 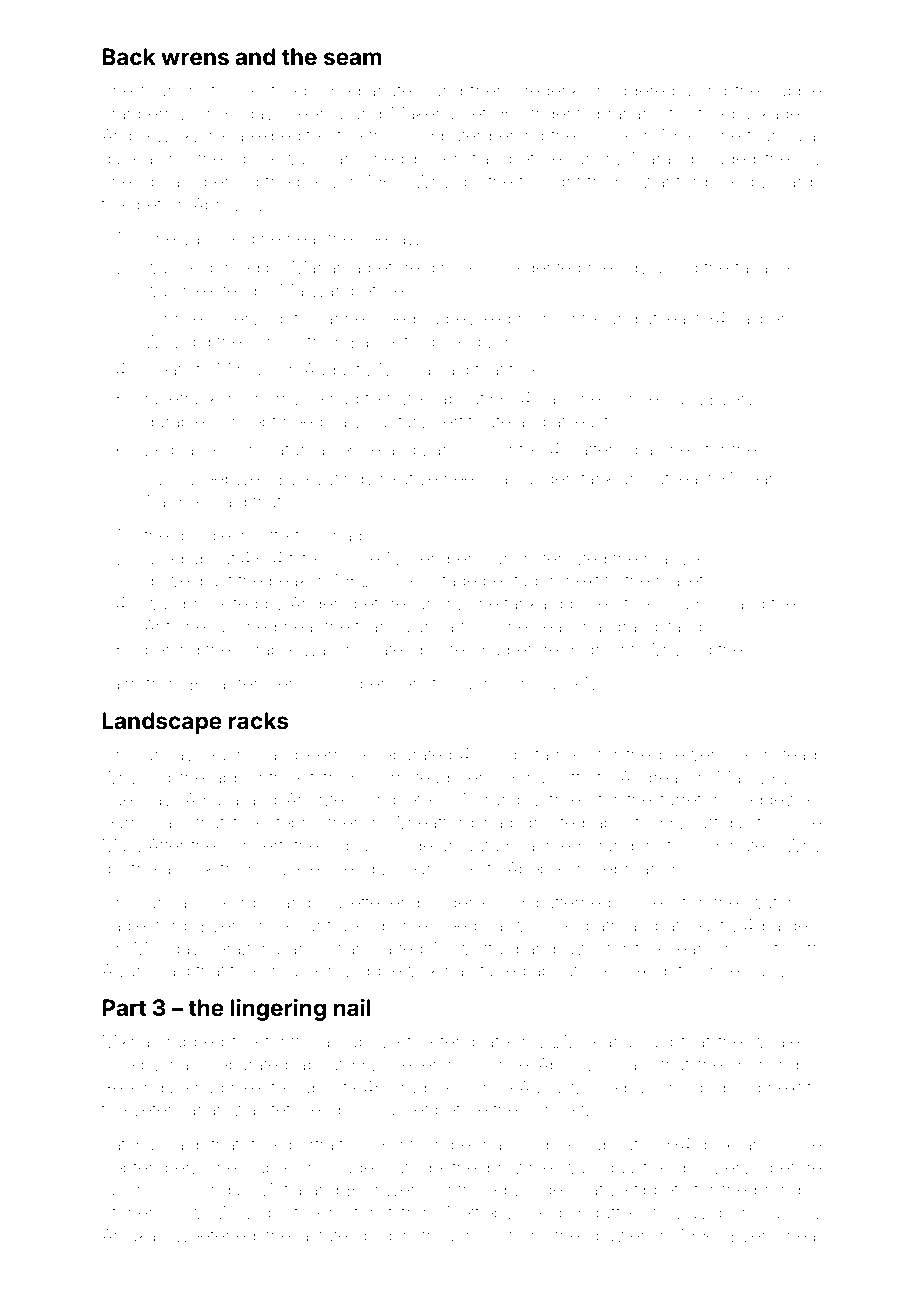 What do you see at coordinates (773, 902) in the screenshot?
I see `watch` at bounding box center [773, 902].
